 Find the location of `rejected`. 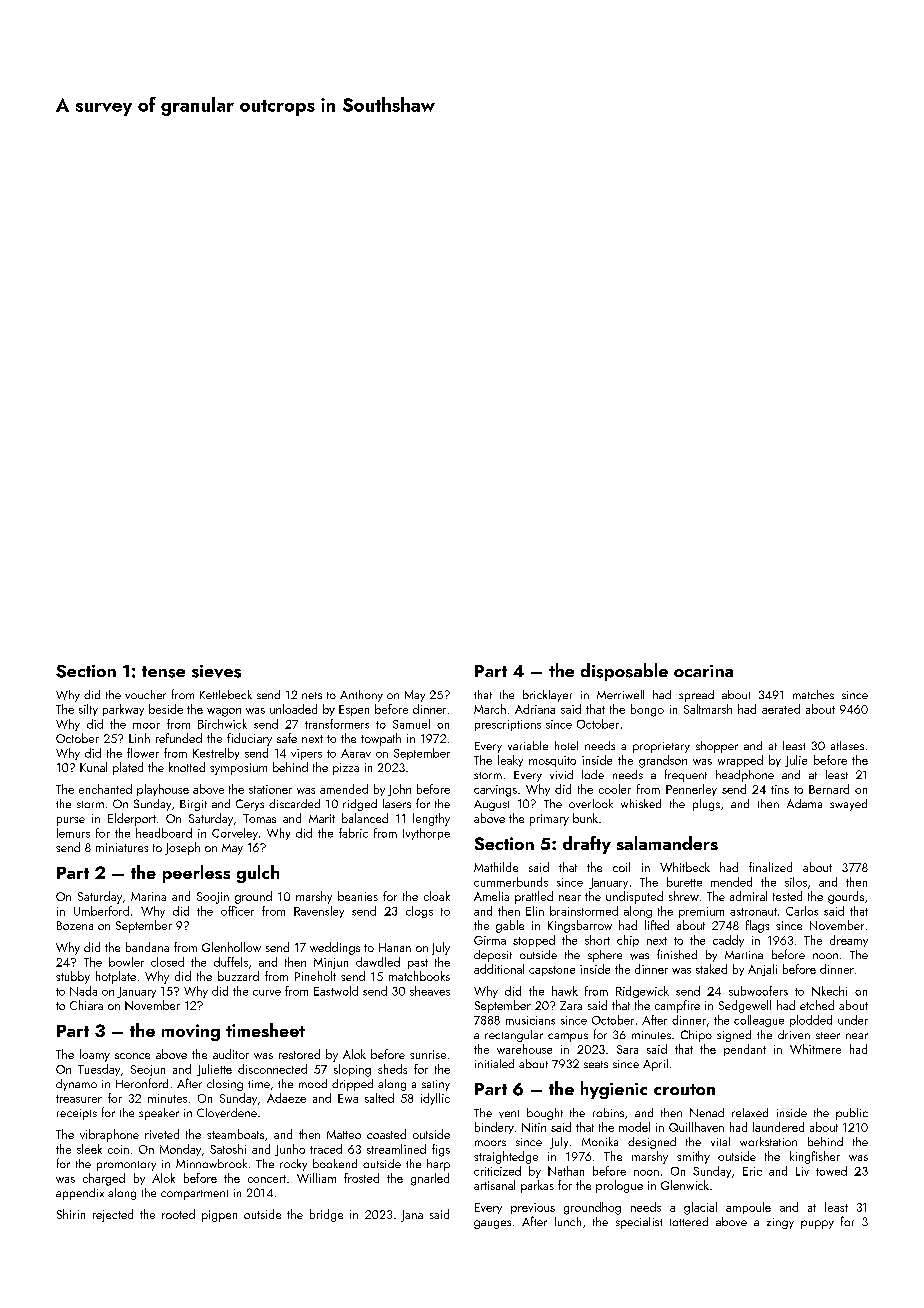

rejected is located at coordinates (113, 1215).
